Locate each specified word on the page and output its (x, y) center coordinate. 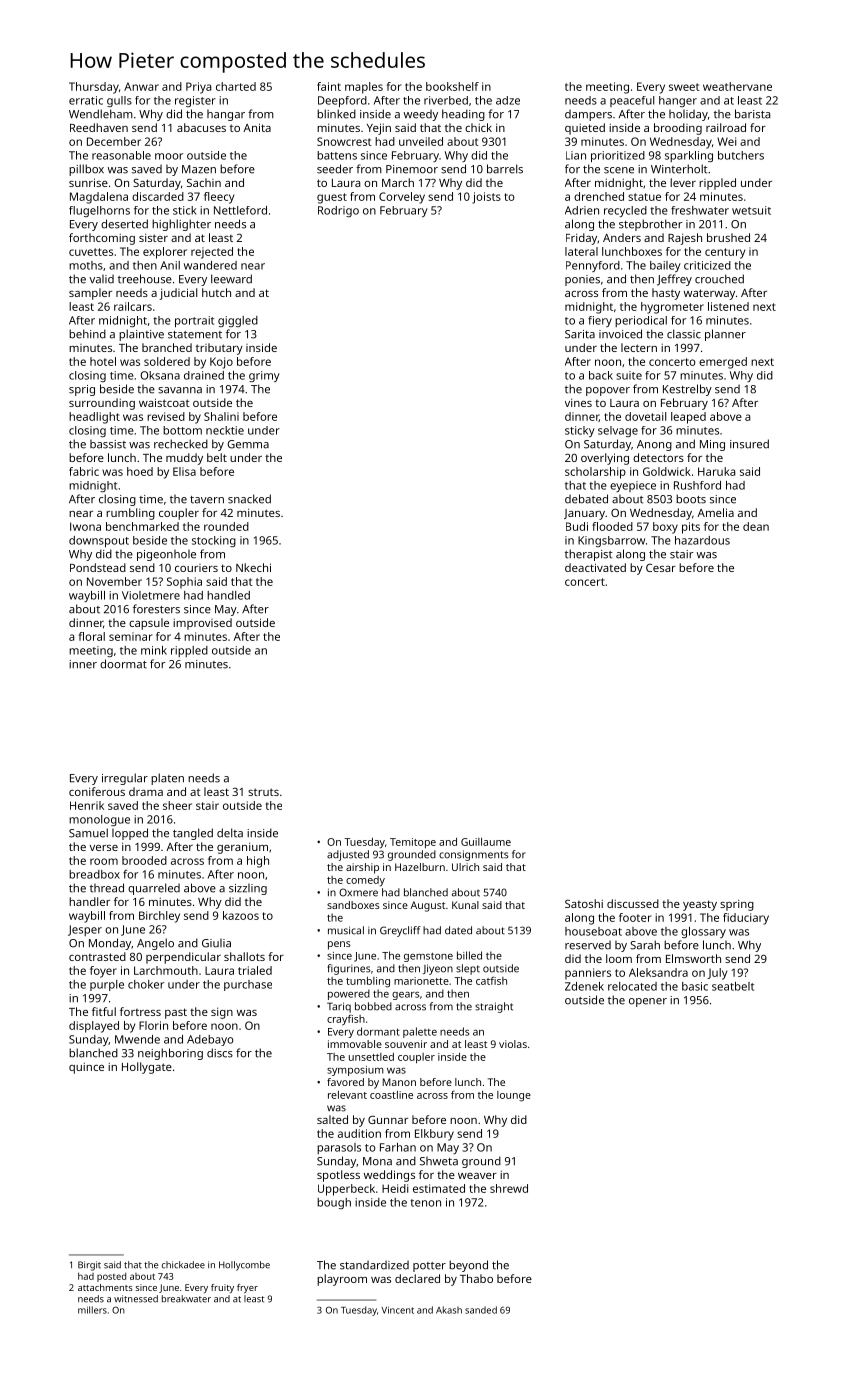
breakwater (186, 1299)
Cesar (661, 567)
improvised (202, 624)
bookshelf (452, 86)
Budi (577, 526)
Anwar (141, 86)
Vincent (397, 1310)
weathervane (737, 86)
